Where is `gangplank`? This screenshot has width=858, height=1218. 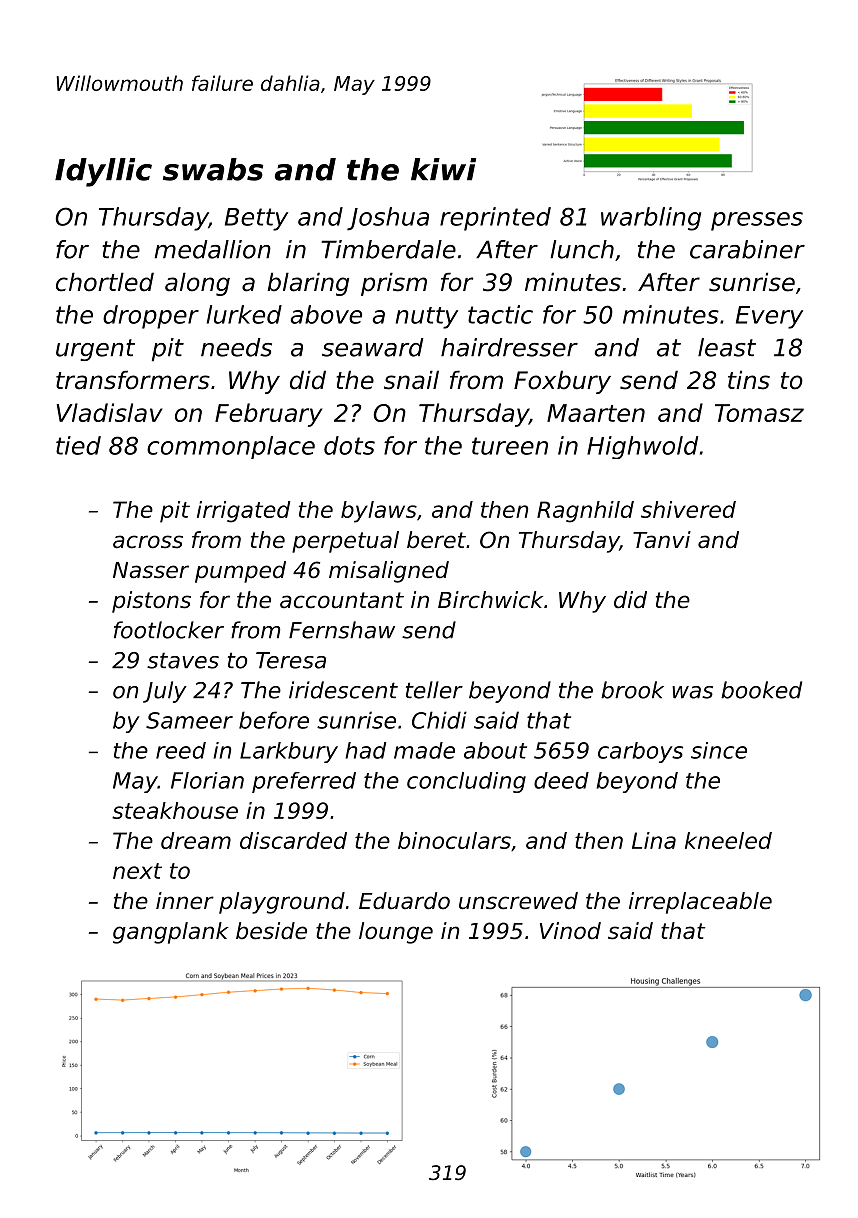
gangplank is located at coordinates (171, 933).
